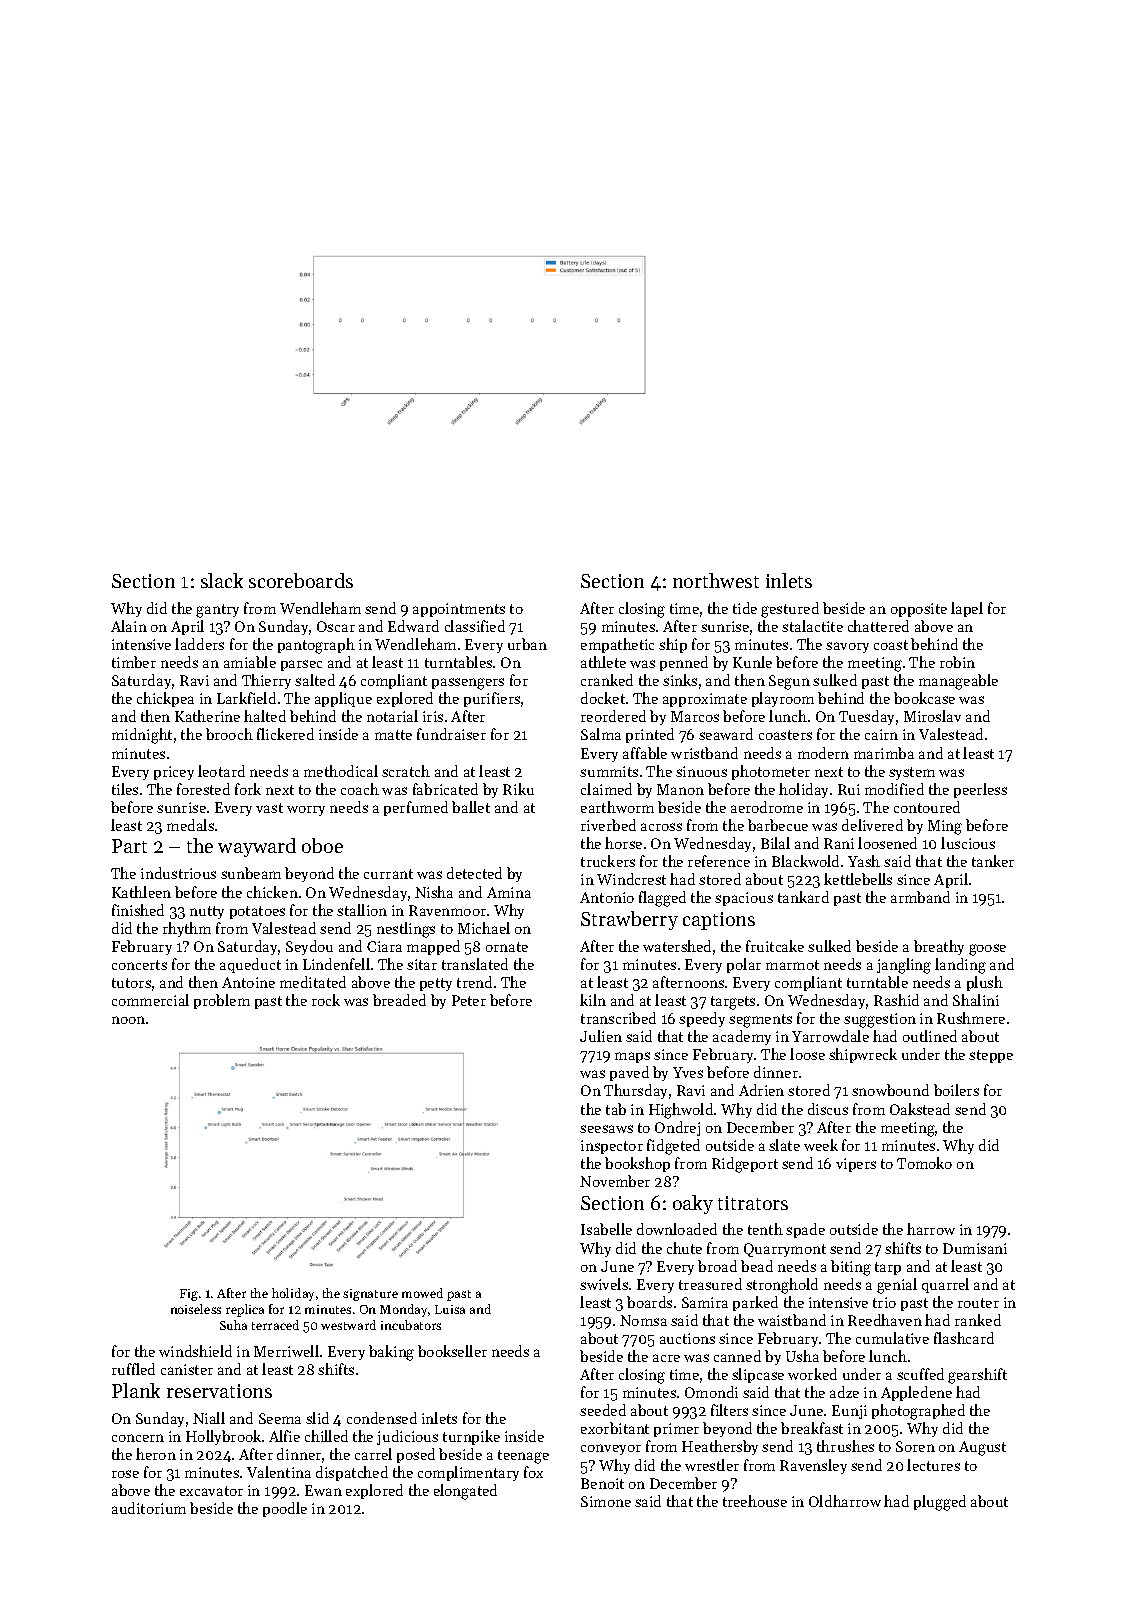  What do you see at coordinates (149, 1508) in the page?
I see `auditorium` at bounding box center [149, 1508].
